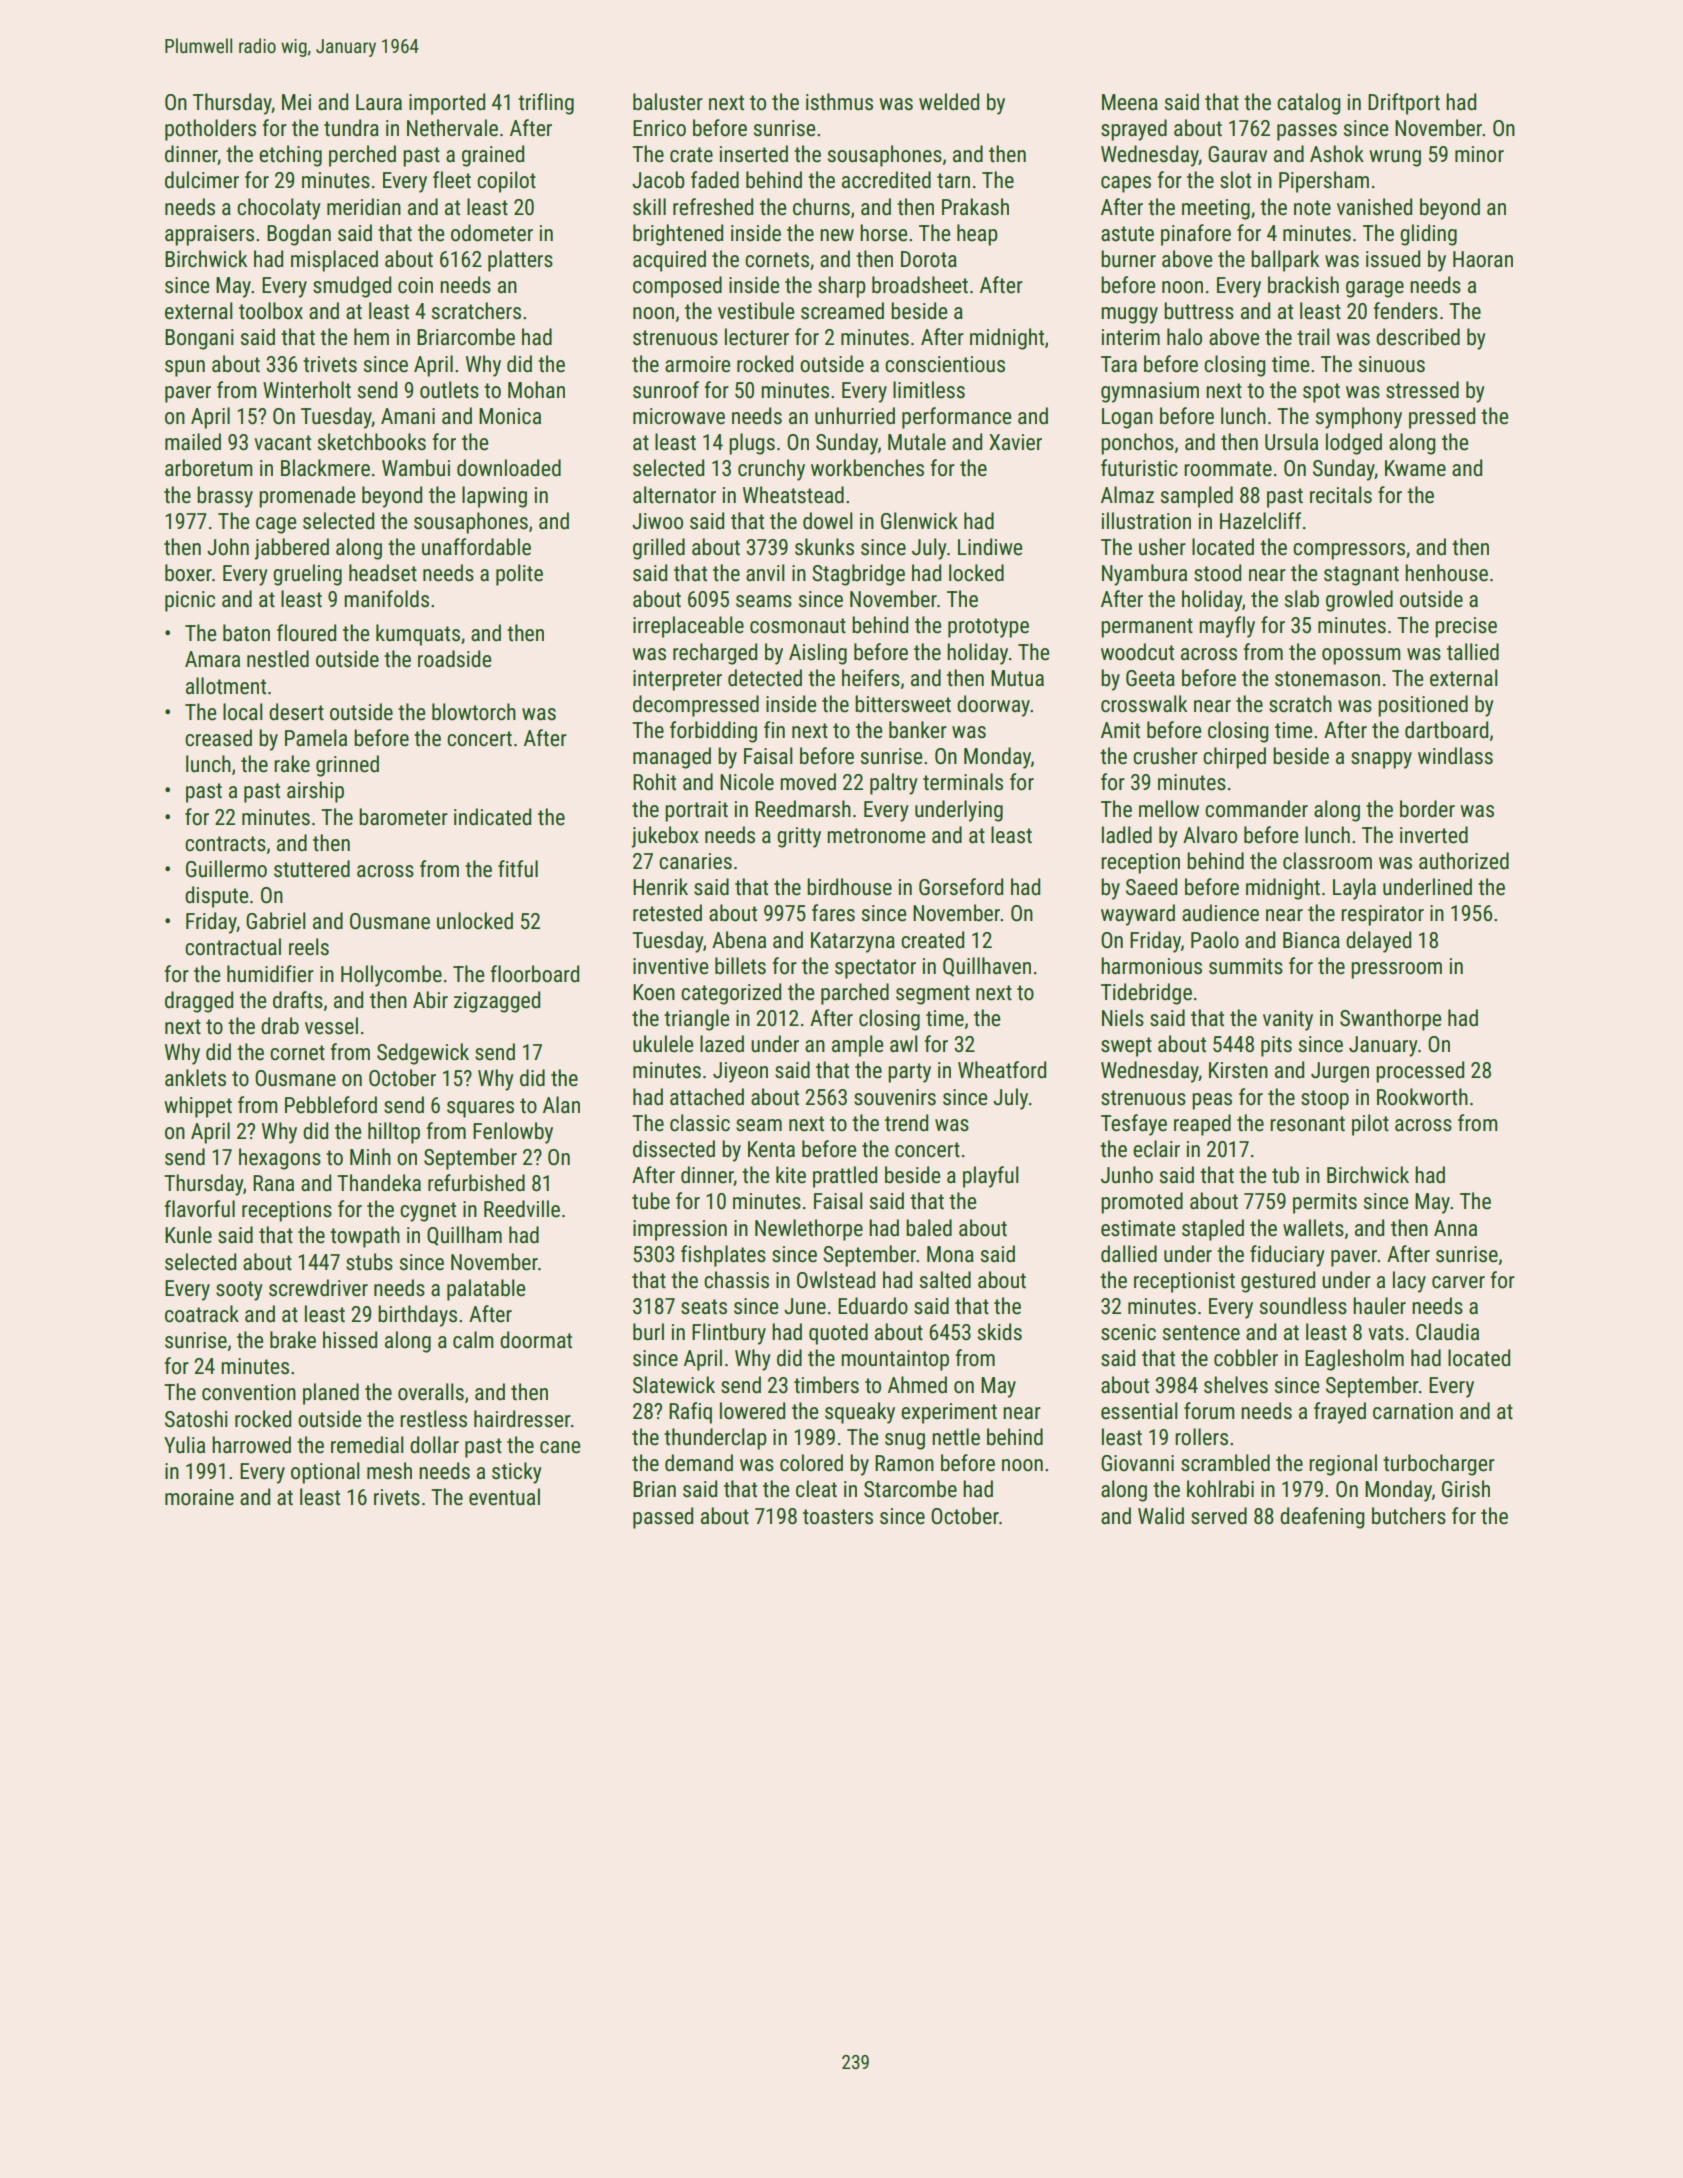  I want to click on convention, so click(249, 1392).
